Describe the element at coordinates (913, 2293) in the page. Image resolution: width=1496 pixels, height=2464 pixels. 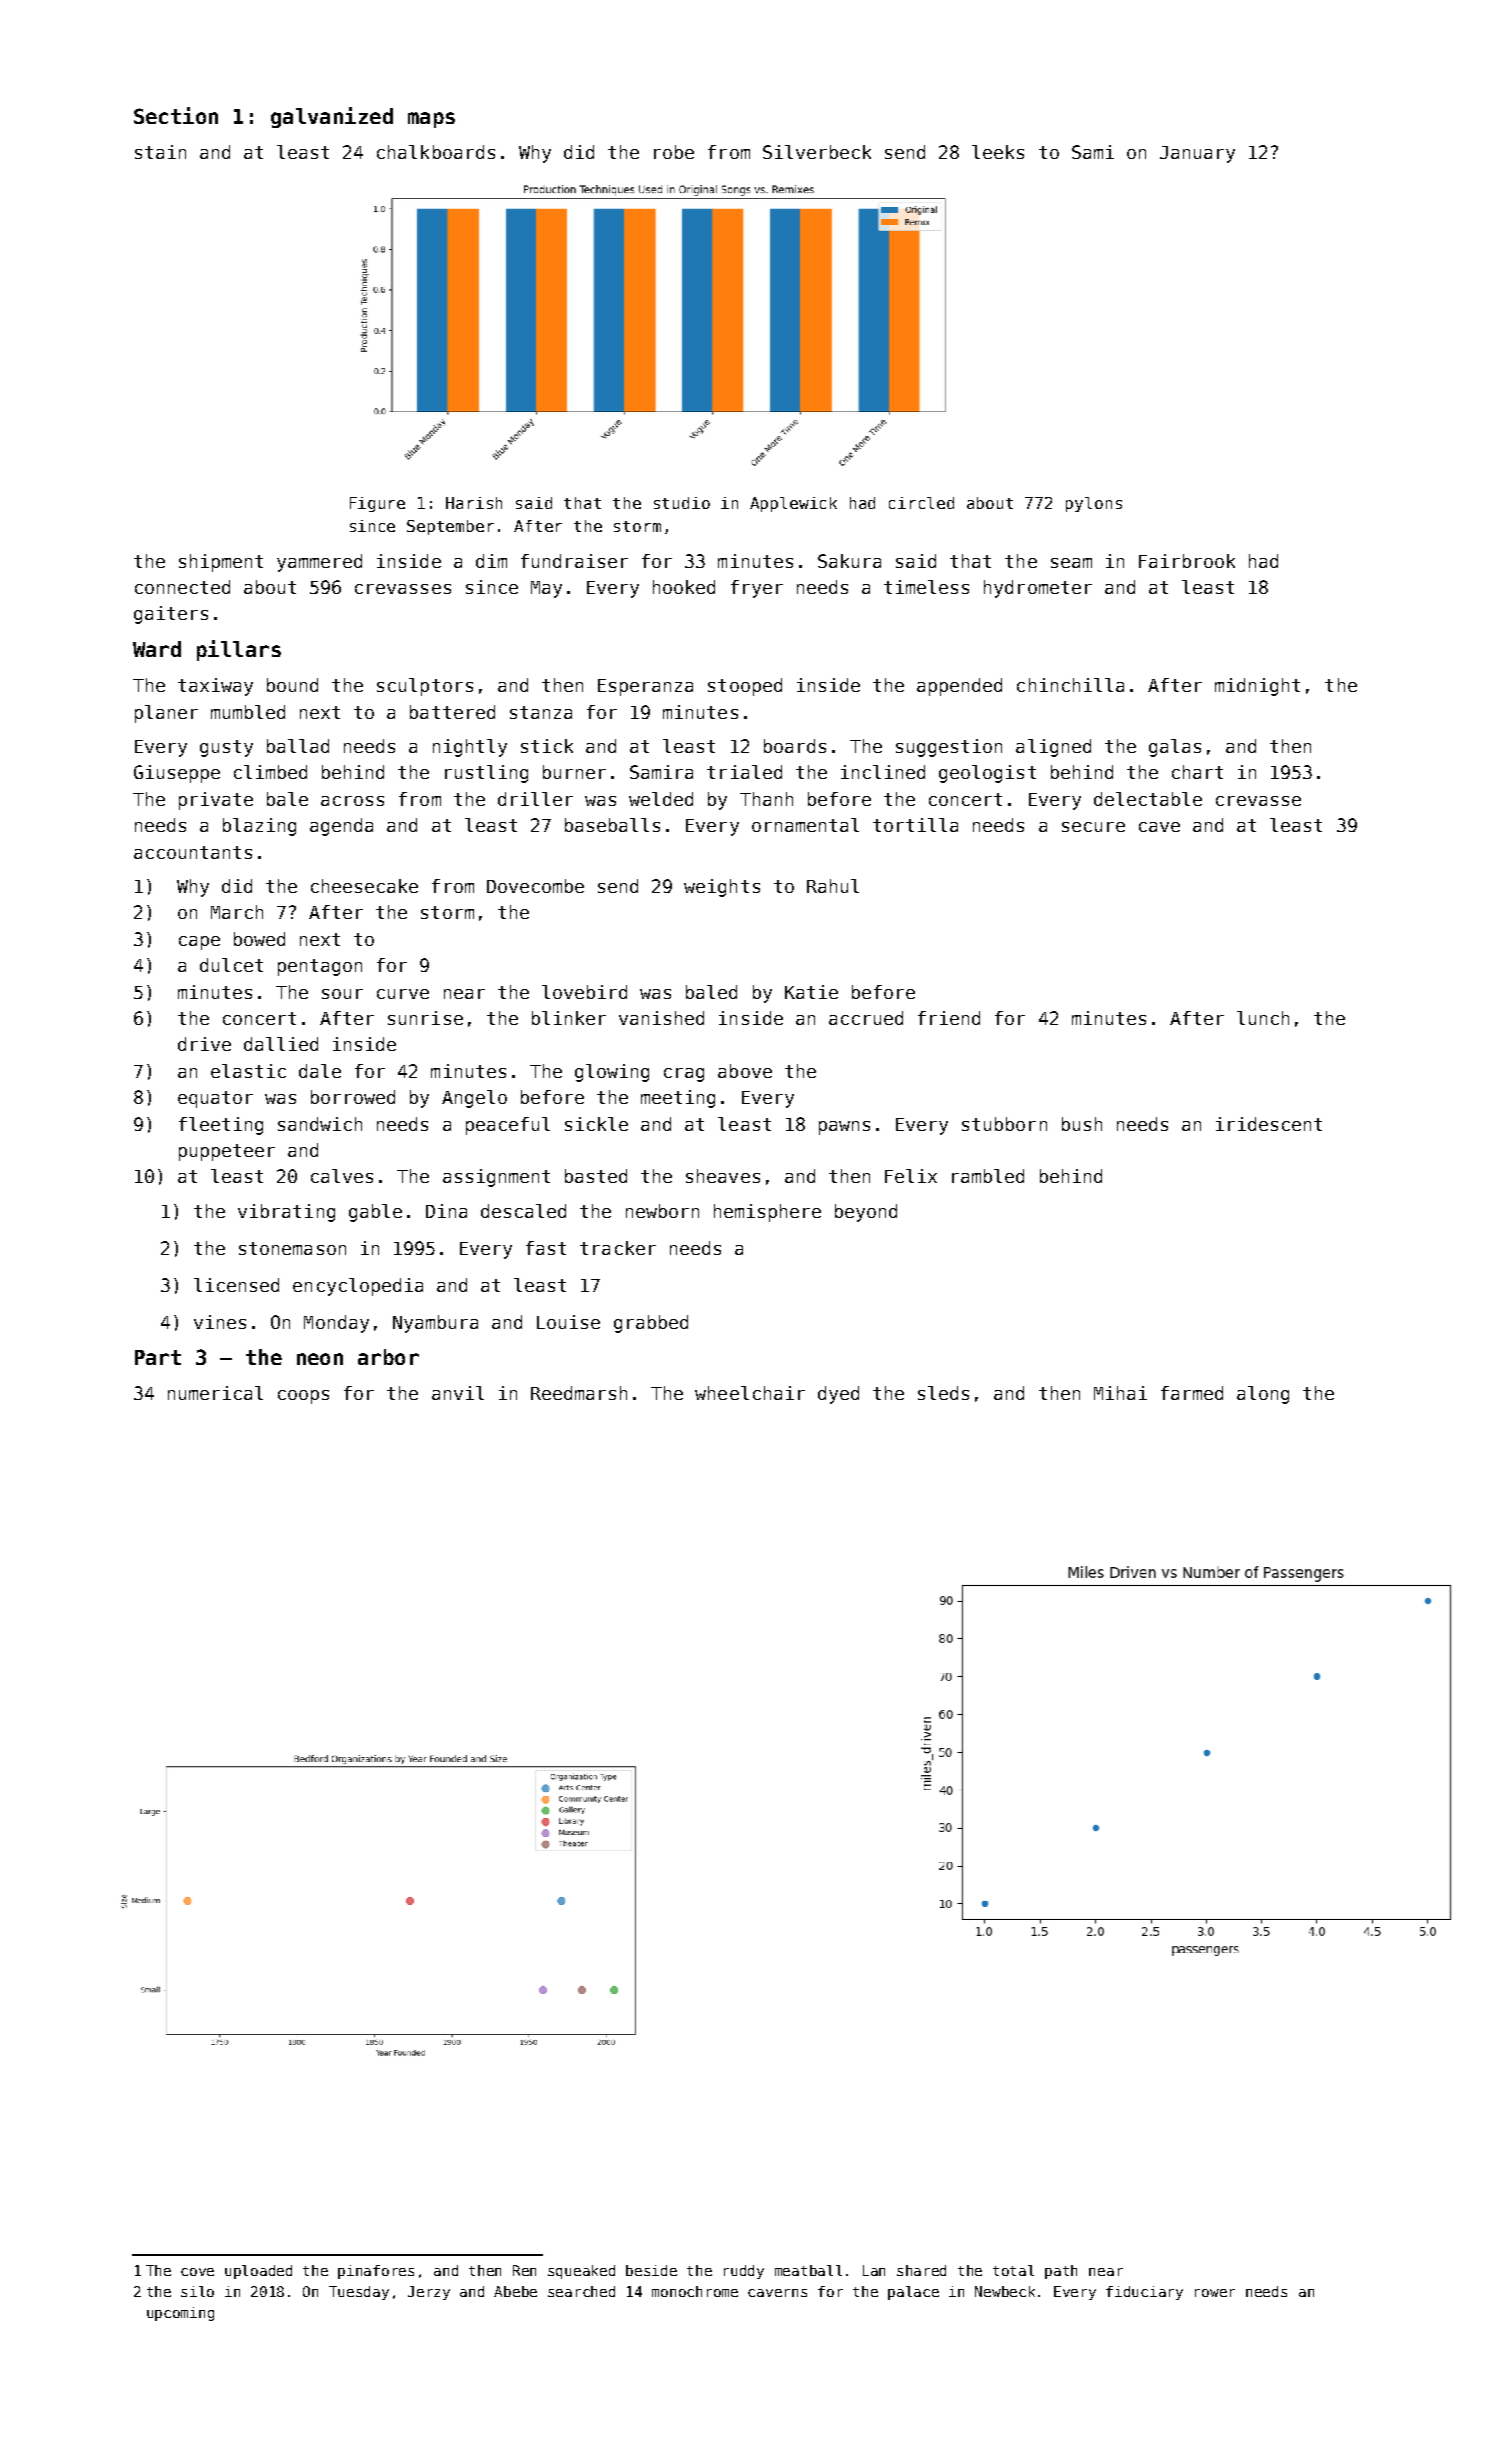
I see `palace` at that location.
